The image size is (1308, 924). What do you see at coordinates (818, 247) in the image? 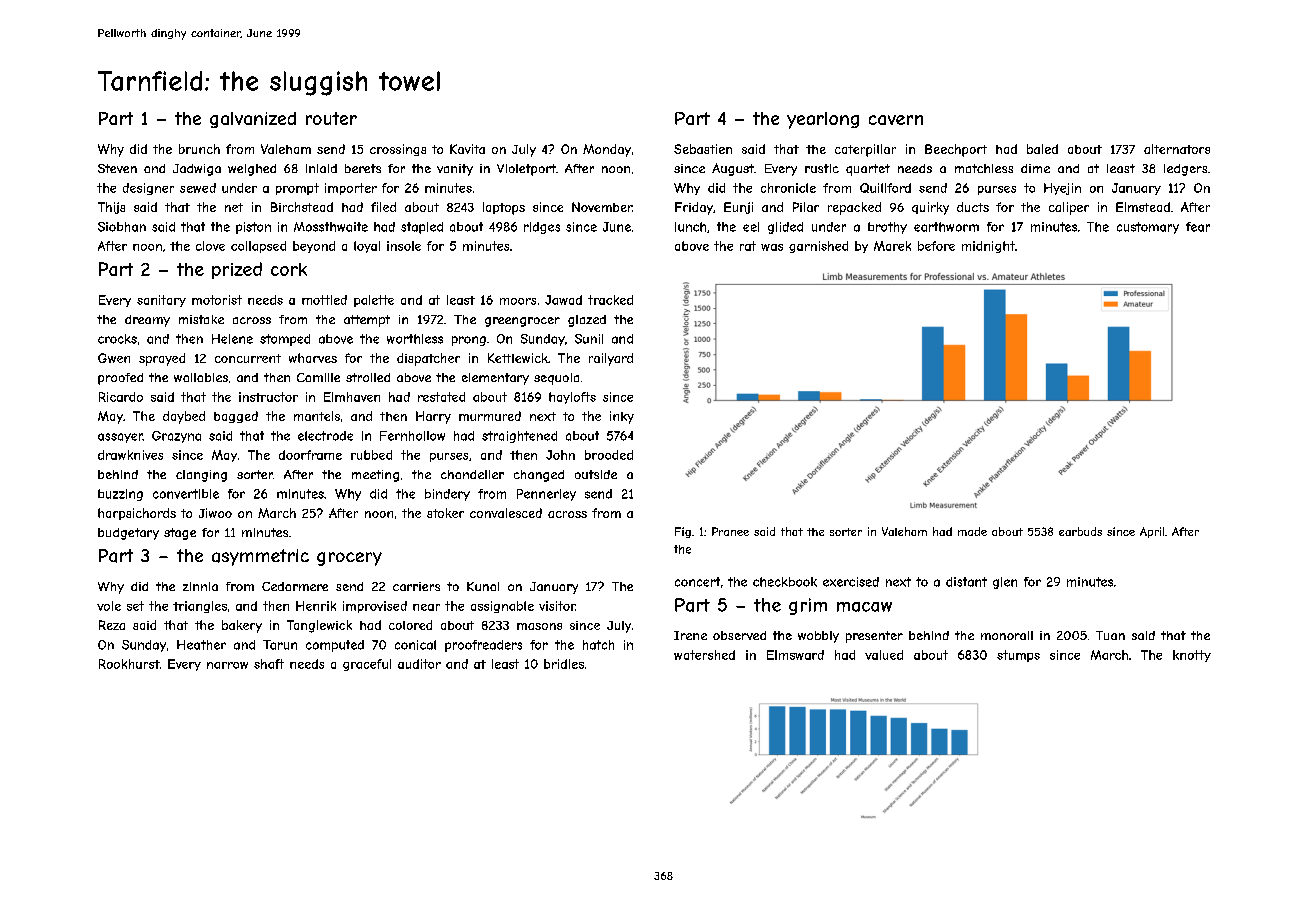
I see `garnished` at bounding box center [818, 247].
